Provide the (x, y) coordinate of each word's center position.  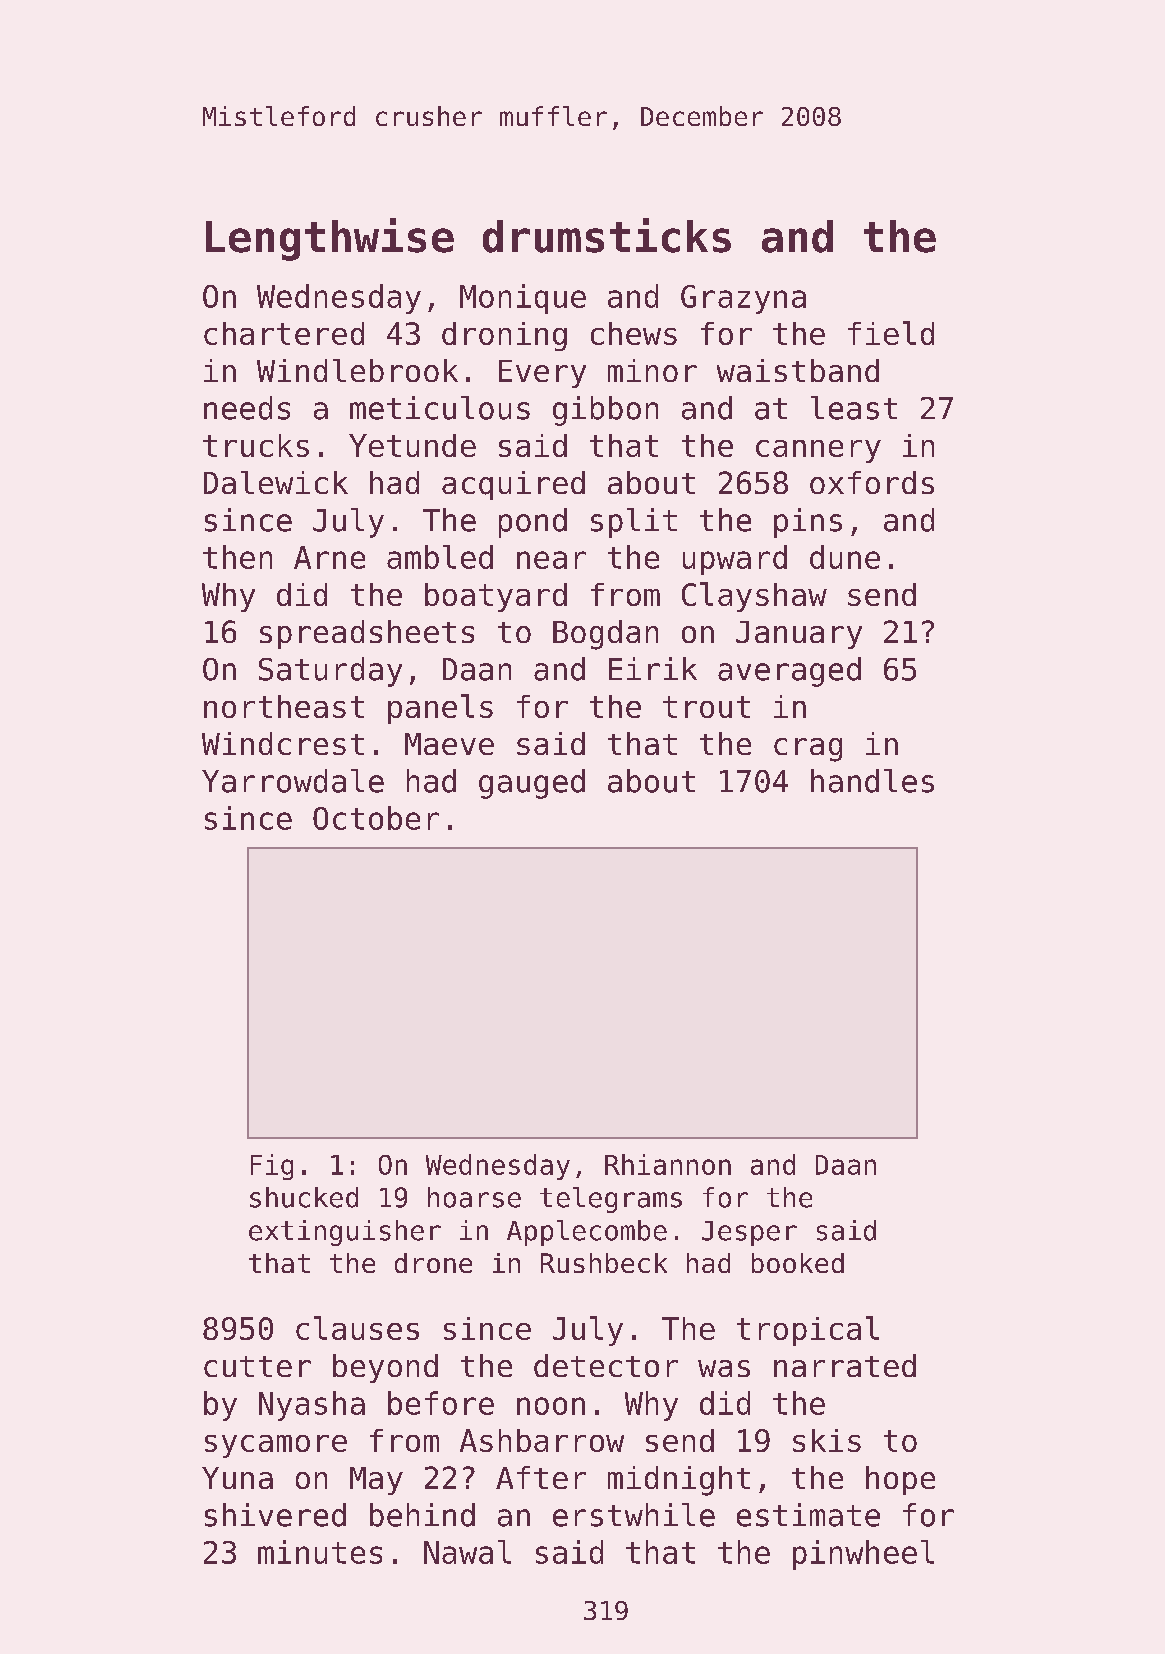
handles (872, 781)
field (891, 333)
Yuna (237, 1478)
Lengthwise (330, 239)
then (237, 557)
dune (845, 557)
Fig (272, 1167)
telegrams (611, 1200)
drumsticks (607, 235)
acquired (513, 485)
